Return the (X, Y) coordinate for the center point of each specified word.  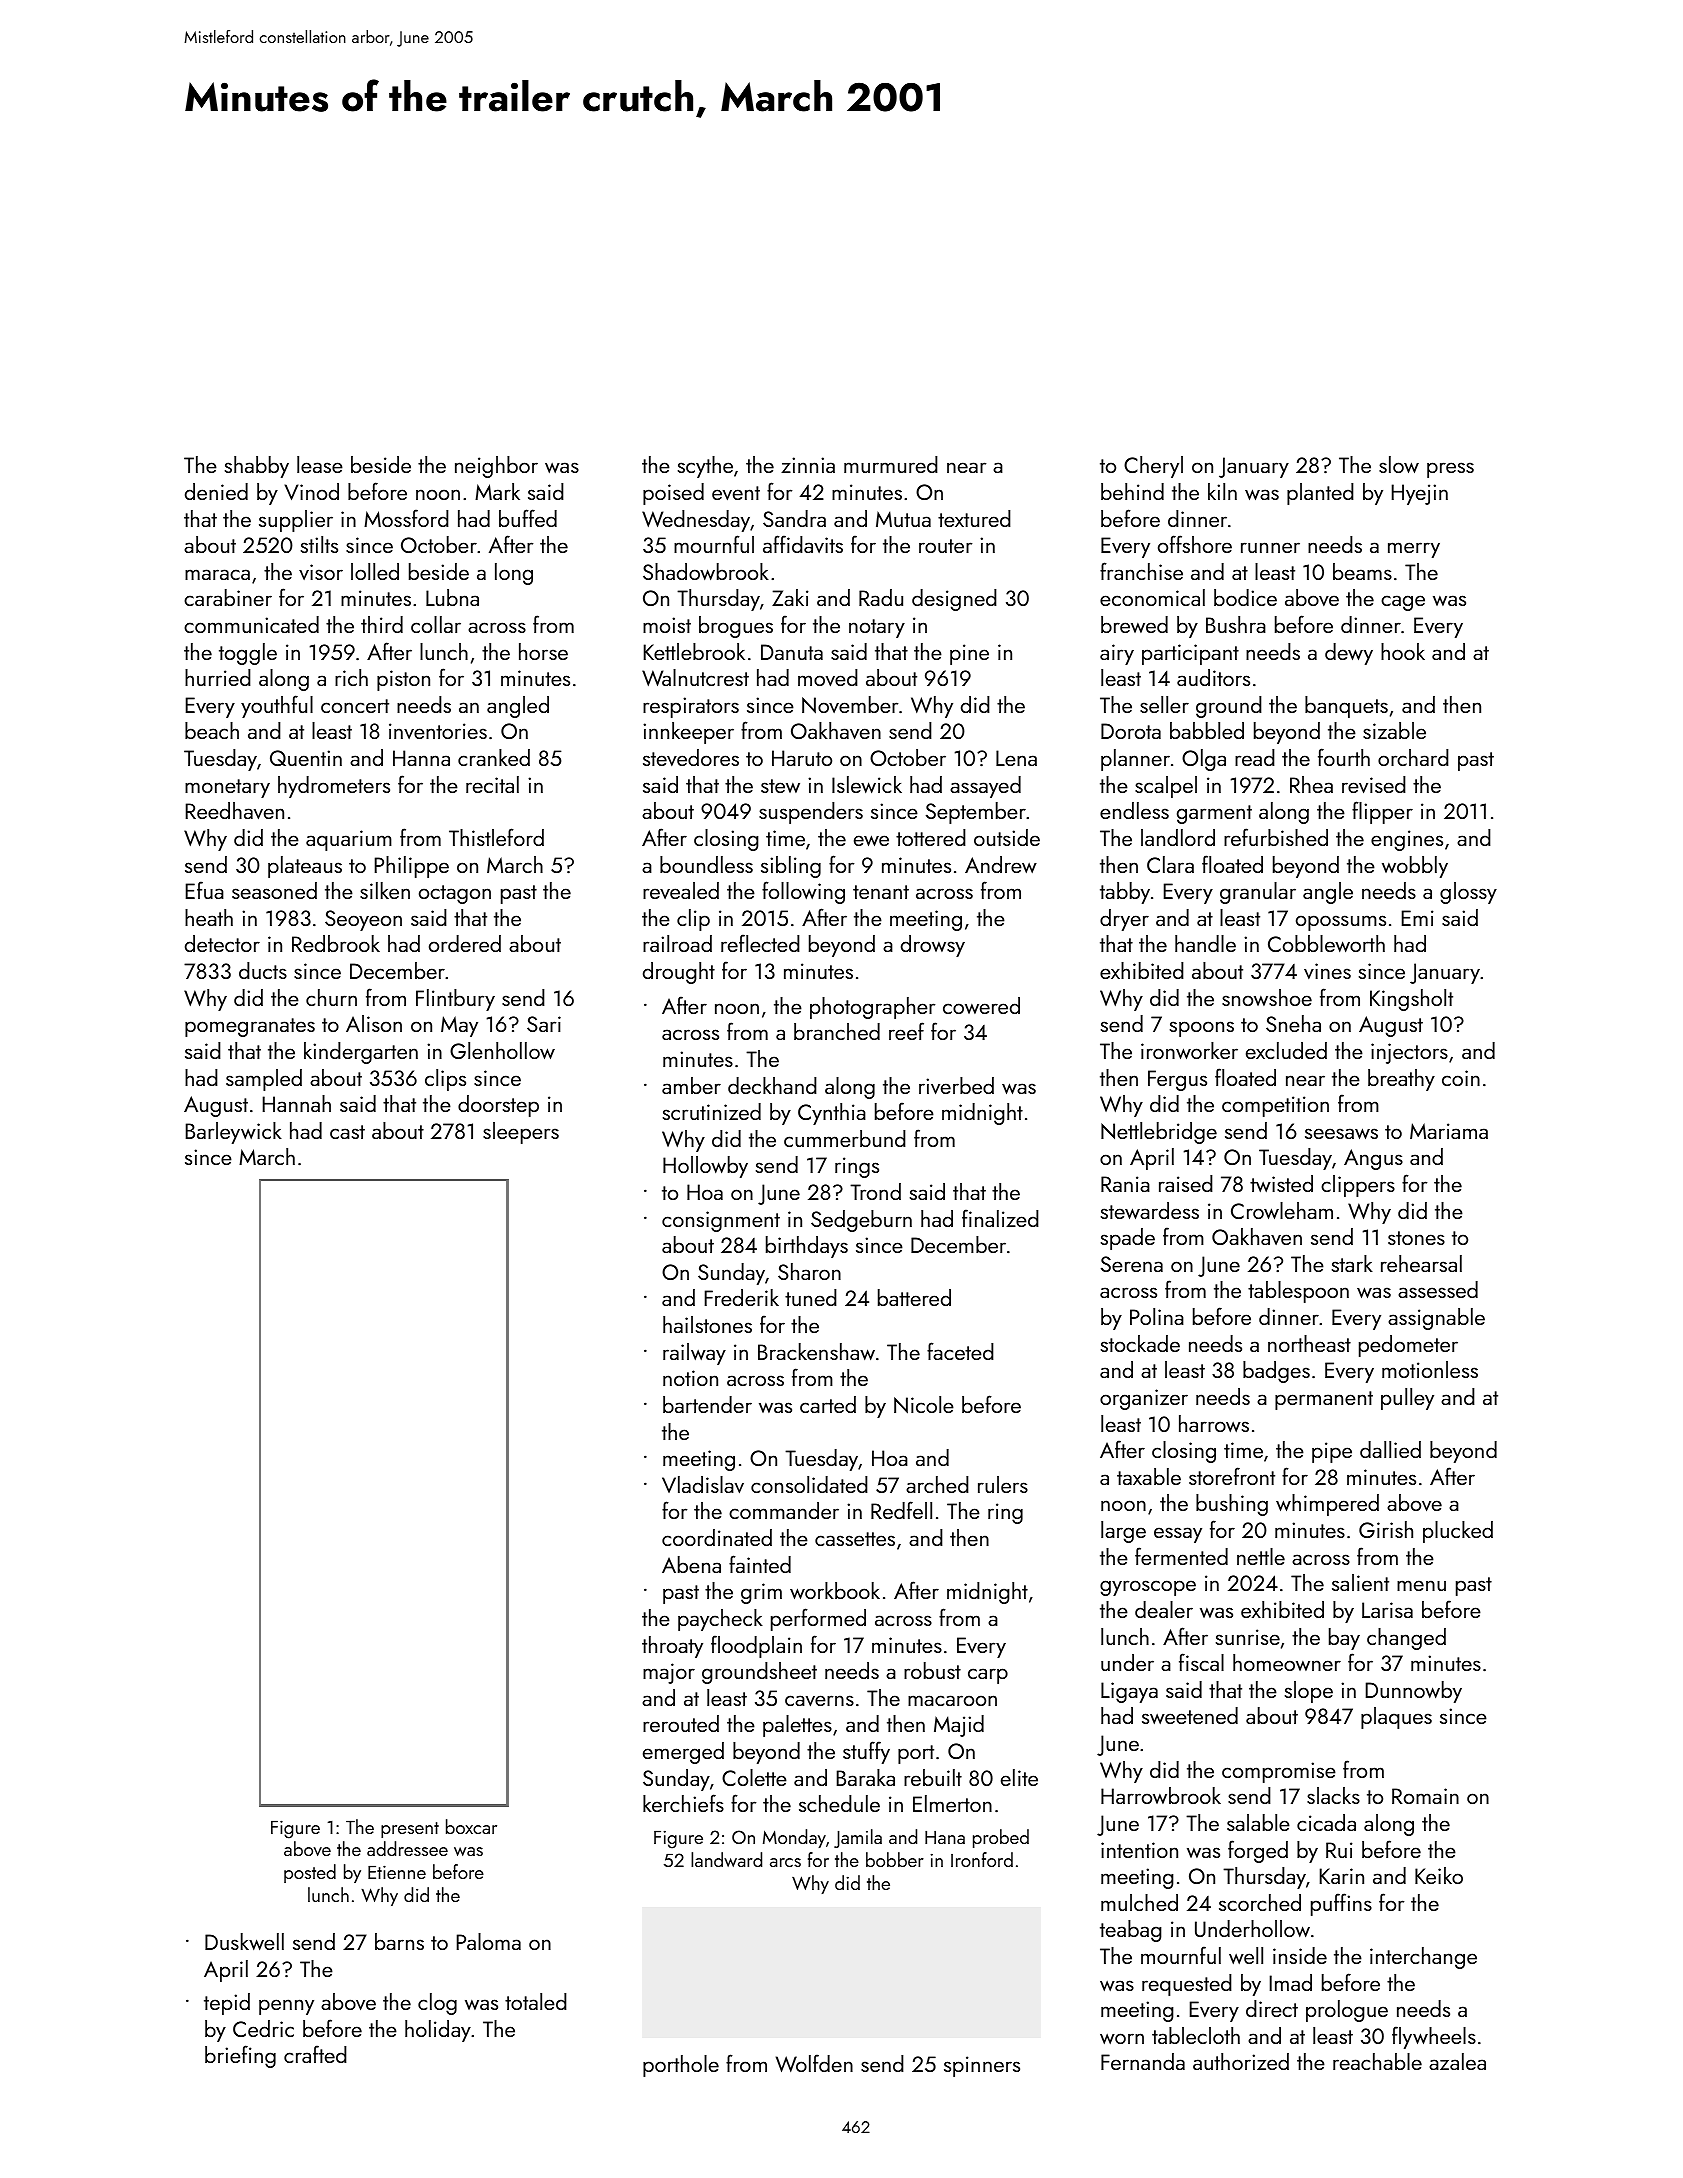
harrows (1214, 1423)
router (945, 546)
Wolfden (814, 2063)
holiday (438, 2031)
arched (937, 1484)
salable (1258, 1822)
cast (347, 1132)
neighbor (496, 467)
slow (1399, 464)
